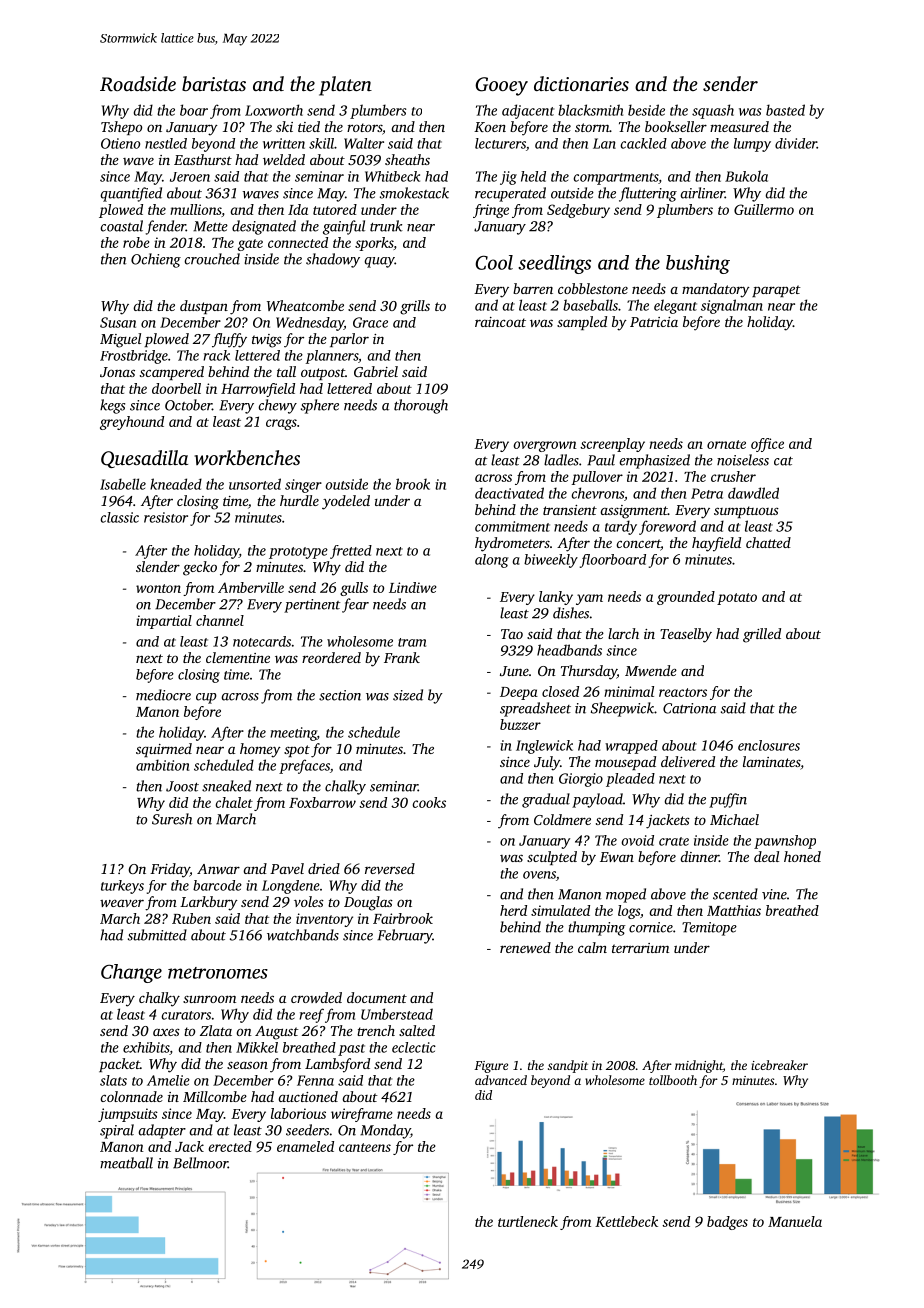 The width and height of the image is (924, 1308). What do you see at coordinates (220, 620) in the image?
I see `channel` at bounding box center [220, 620].
